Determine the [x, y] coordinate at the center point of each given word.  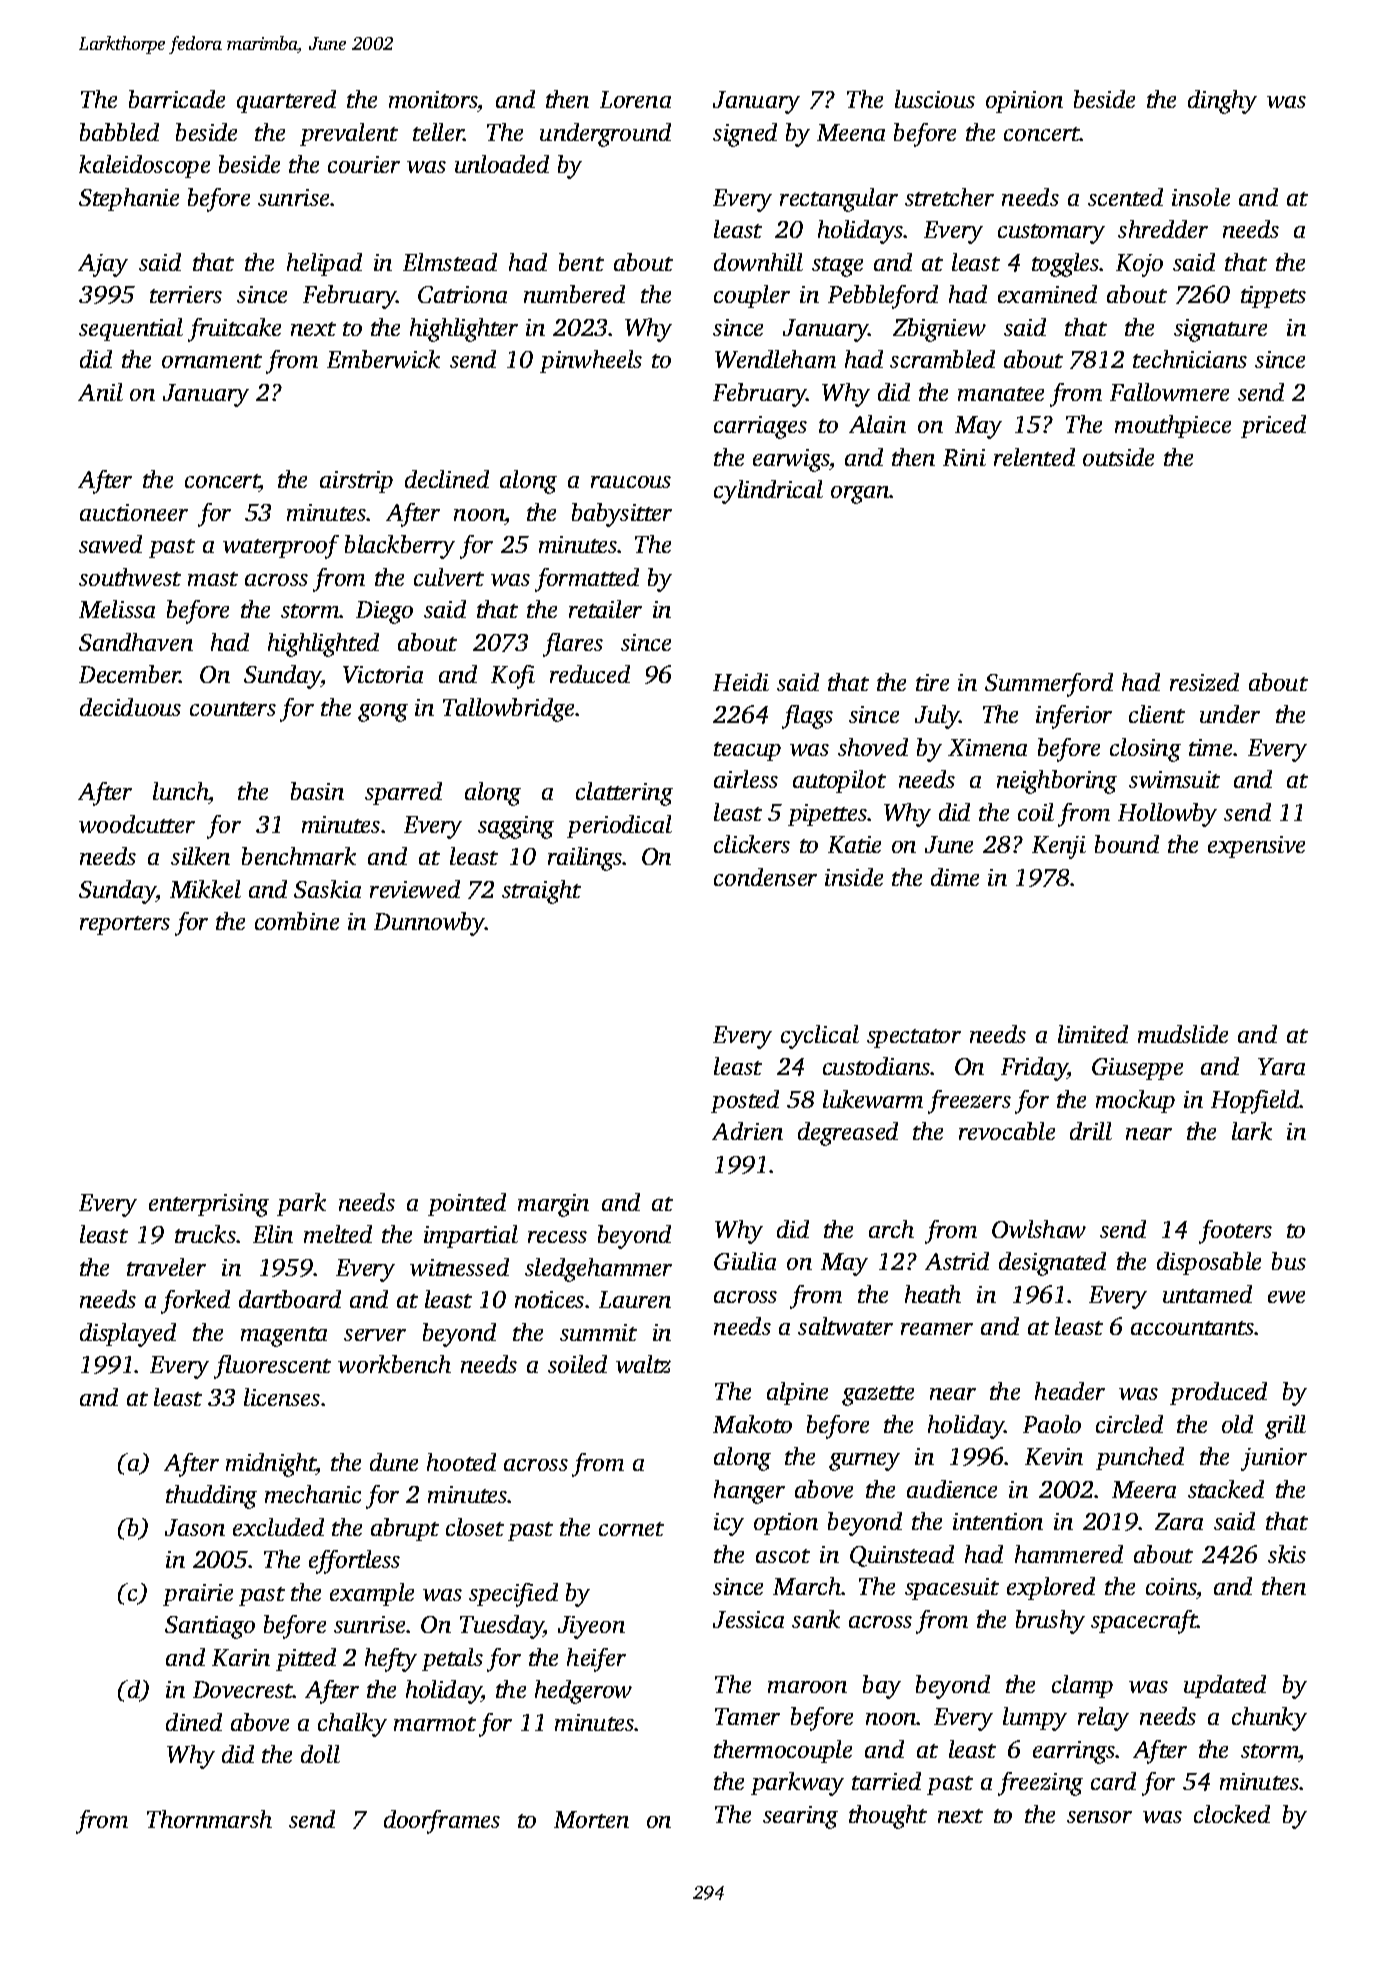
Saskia [327, 889]
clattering [624, 794]
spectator [914, 1038]
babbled [119, 132]
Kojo [1139, 265]
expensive [1256, 847]
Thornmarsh [209, 1819]
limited [1093, 1034]
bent [581, 262]
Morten [591, 1819]
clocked [1232, 1814]
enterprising [209, 1205]
